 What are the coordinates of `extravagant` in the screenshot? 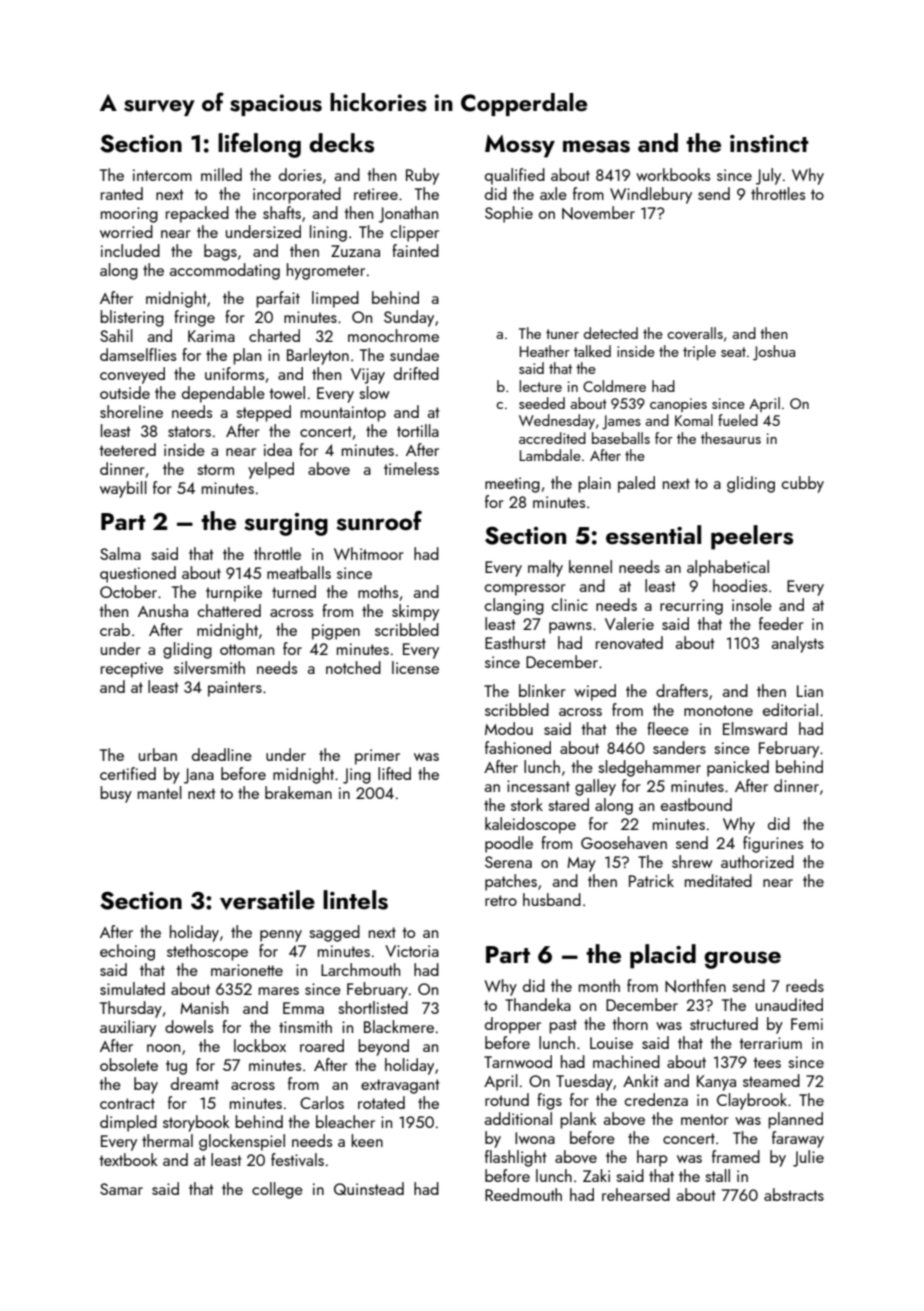 It's located at (400, 1086).
